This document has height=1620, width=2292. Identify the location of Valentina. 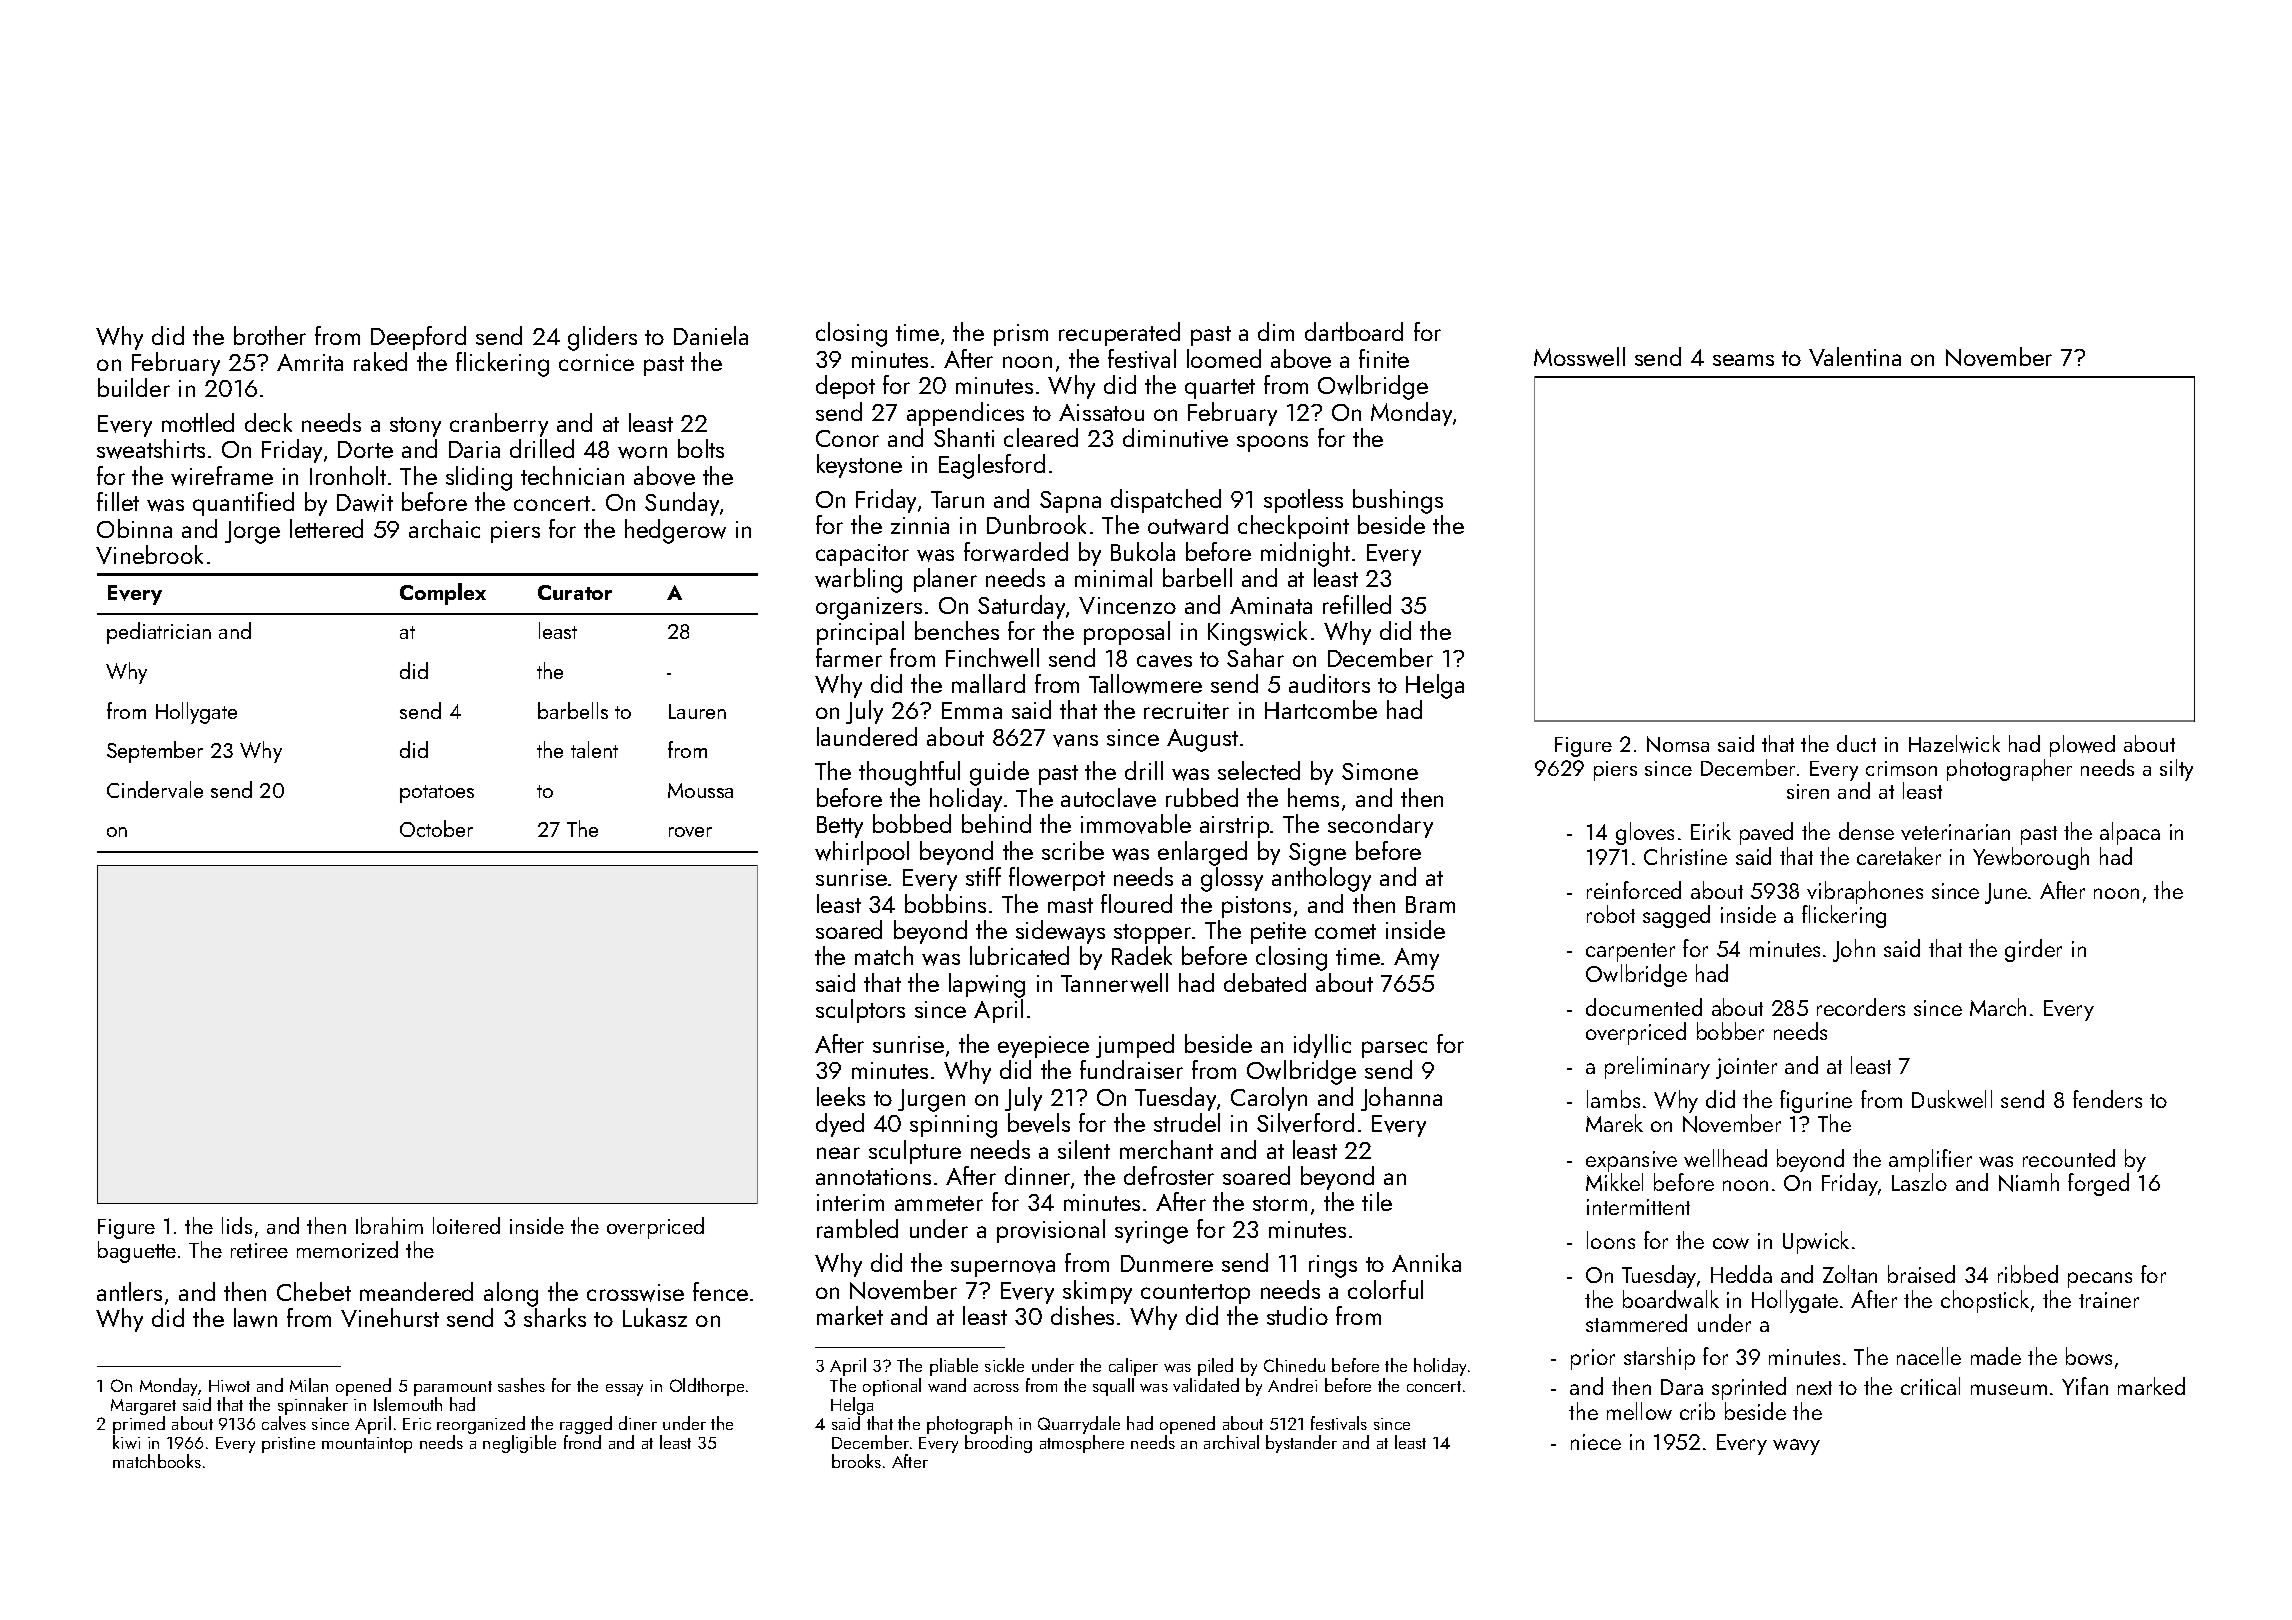
(1855, 356).
